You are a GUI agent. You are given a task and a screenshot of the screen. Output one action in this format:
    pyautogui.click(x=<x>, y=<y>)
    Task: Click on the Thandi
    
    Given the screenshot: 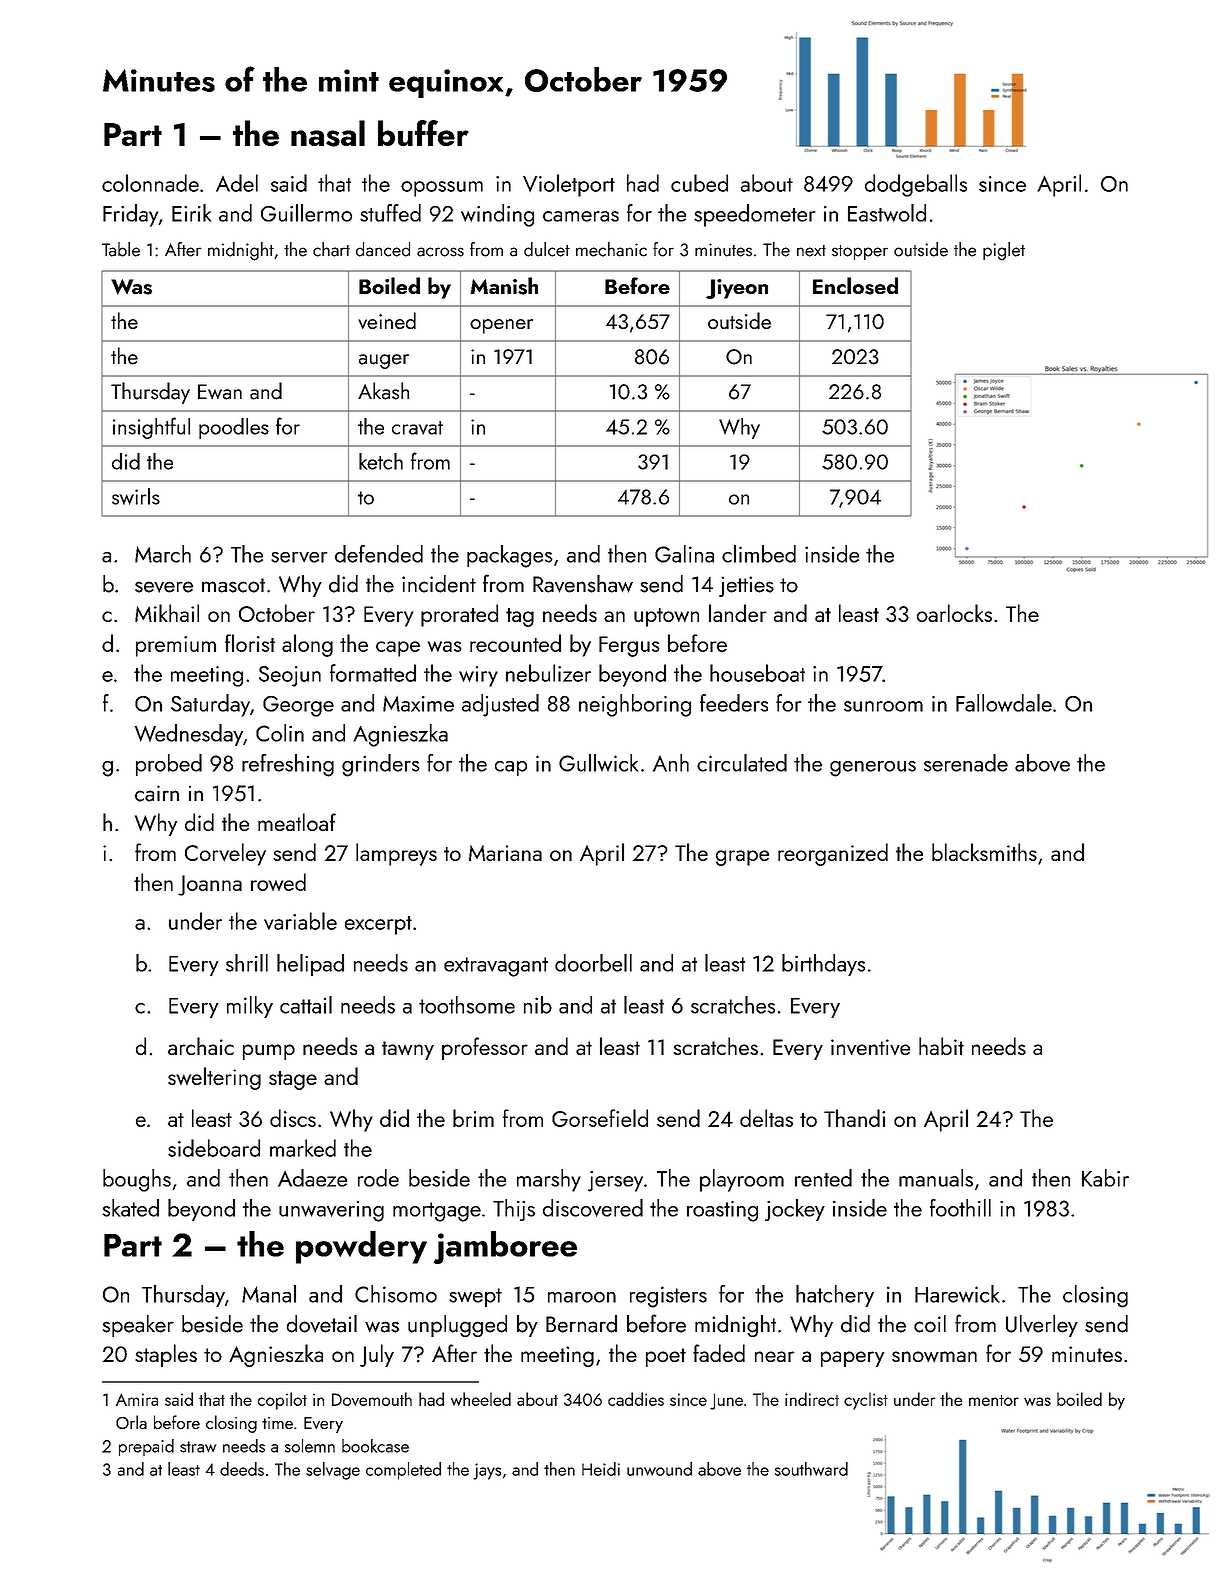 What is the action you would take?
    pyautogui.click(x=854, y=1118)
